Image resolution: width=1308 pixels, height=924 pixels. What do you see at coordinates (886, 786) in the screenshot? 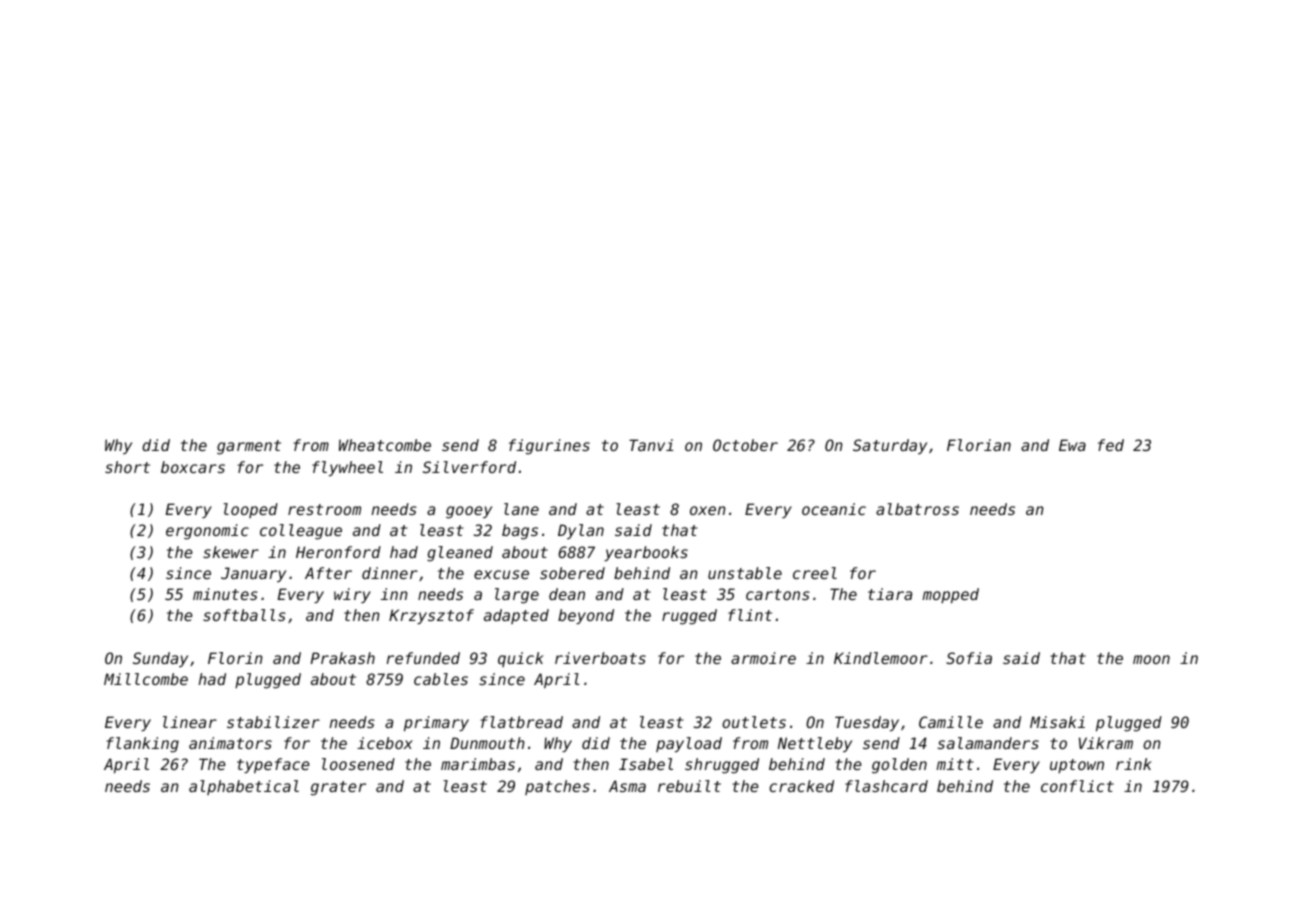
I see `flashcard` at bounding box center [886, 786].
